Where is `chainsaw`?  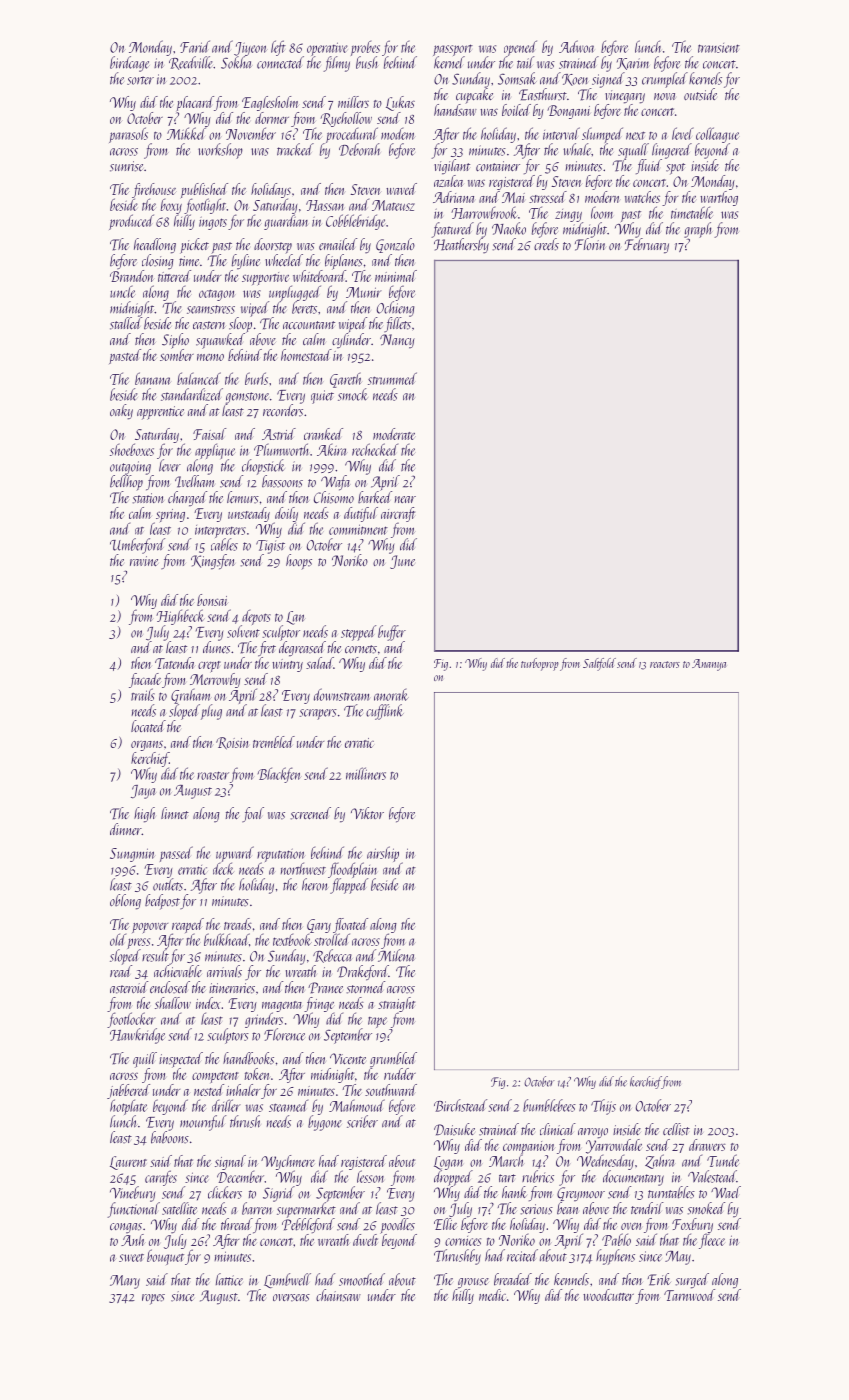 chainsaw is located at coordinates (338, 1295).
